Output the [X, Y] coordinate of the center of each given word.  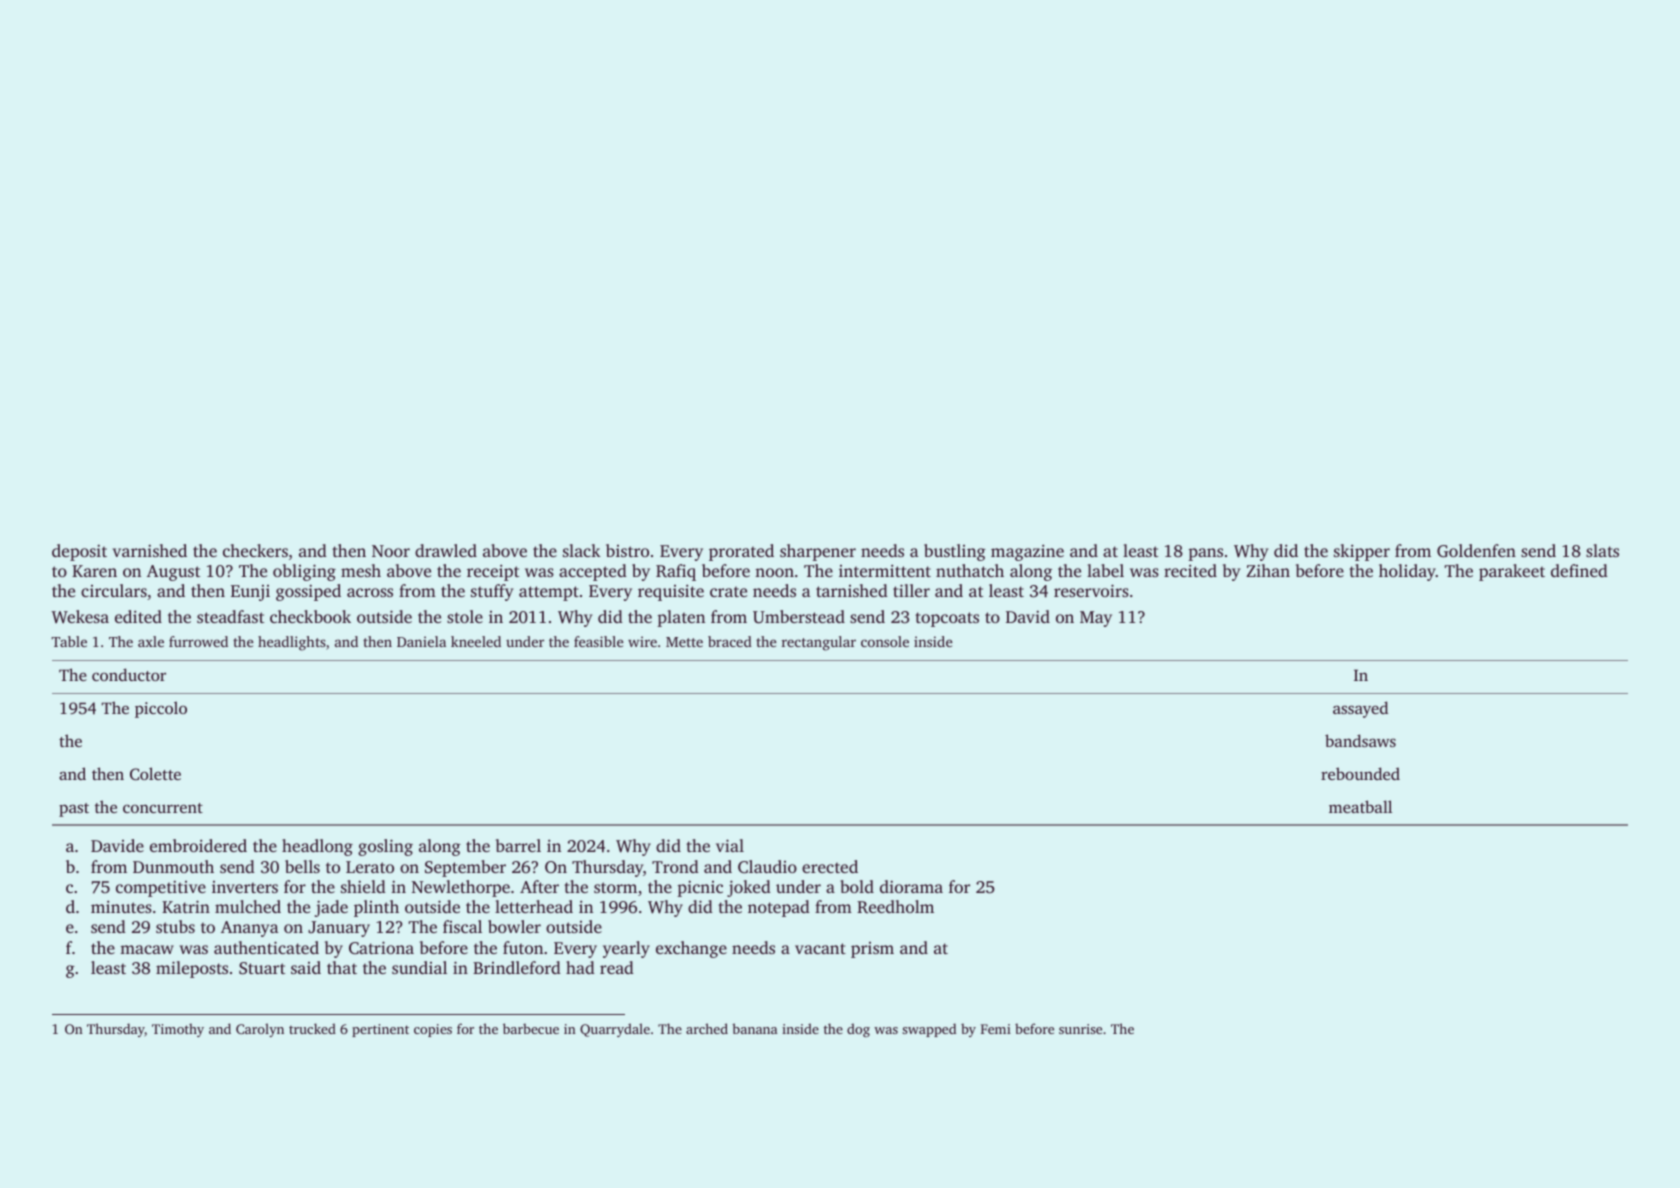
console [885, 641]
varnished [150, 550]
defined [1579, 570]
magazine [1027, 552]
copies [433, 1030]
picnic [700, 888]
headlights [292, 643]
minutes [121, 906]
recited [1190, 570]
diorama [911, 886]
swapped [929, 1030]
